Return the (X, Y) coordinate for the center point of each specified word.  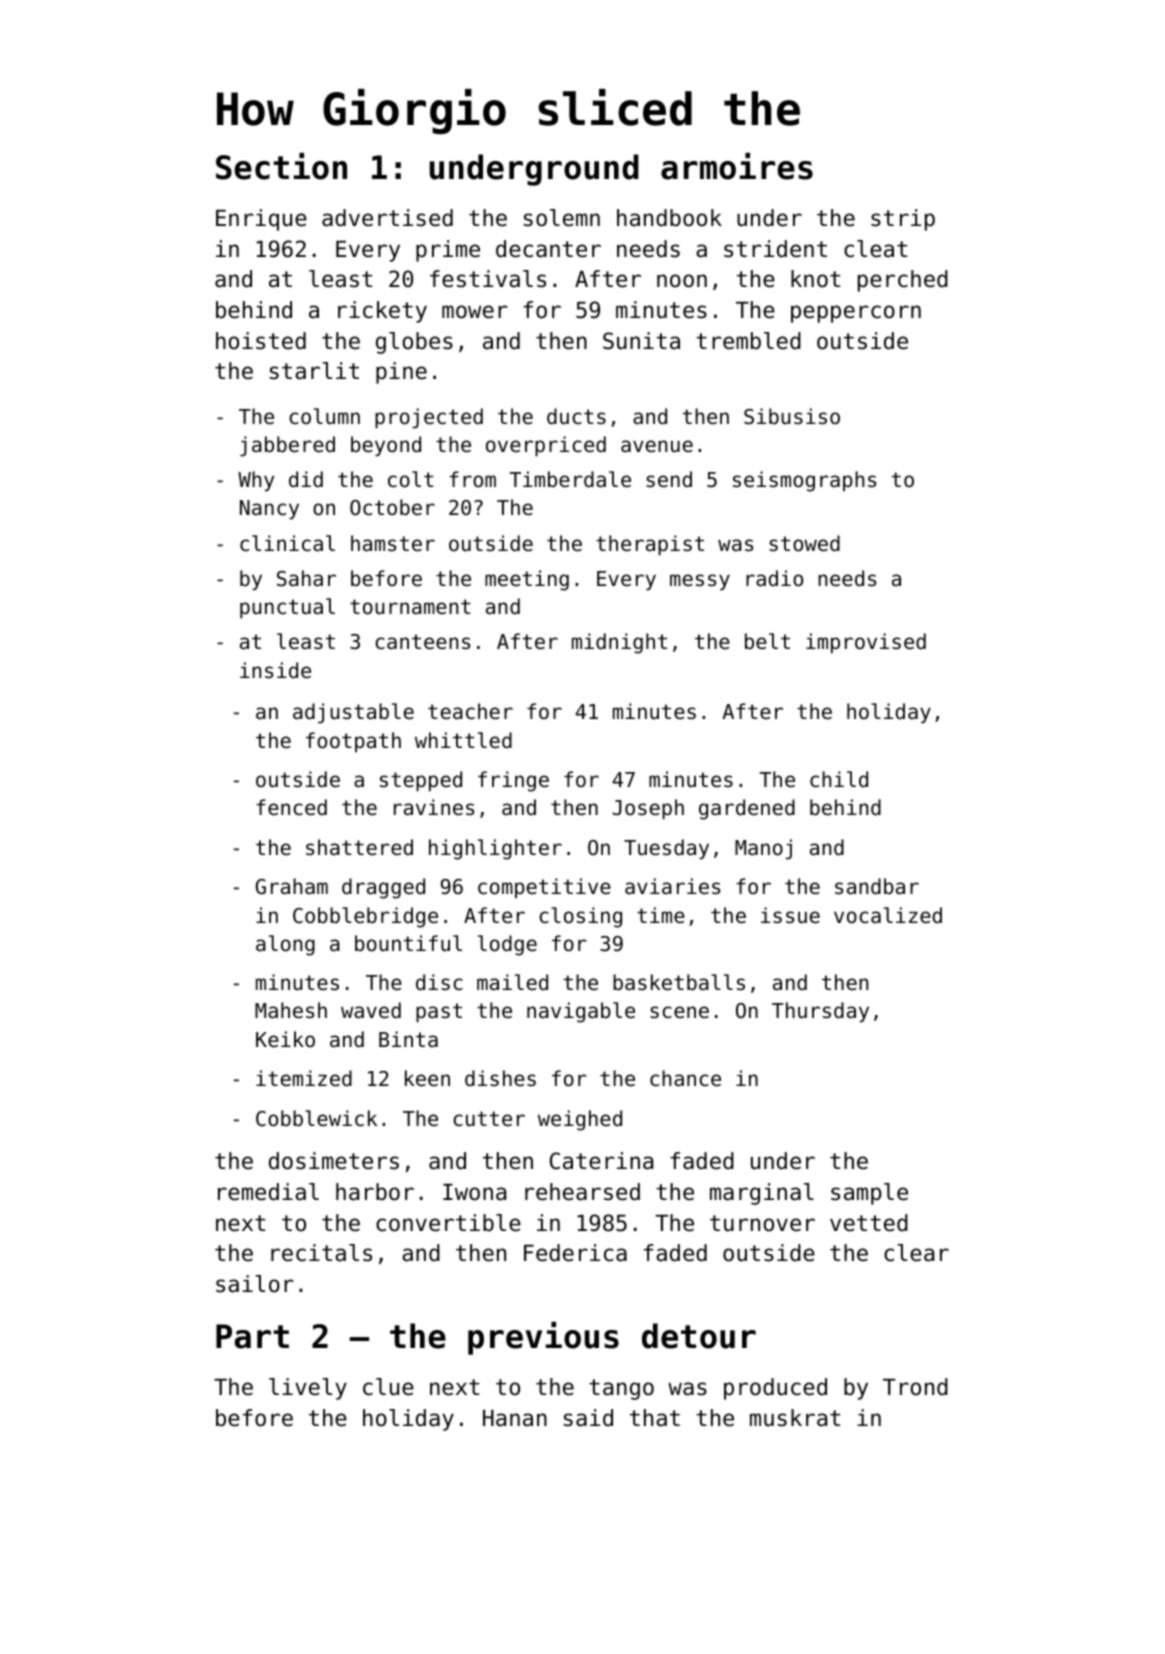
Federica (575, 1253)
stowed (804, 543)
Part (252, 1336)
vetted (869, 1223)
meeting (527, 580)
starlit (314, 371)
